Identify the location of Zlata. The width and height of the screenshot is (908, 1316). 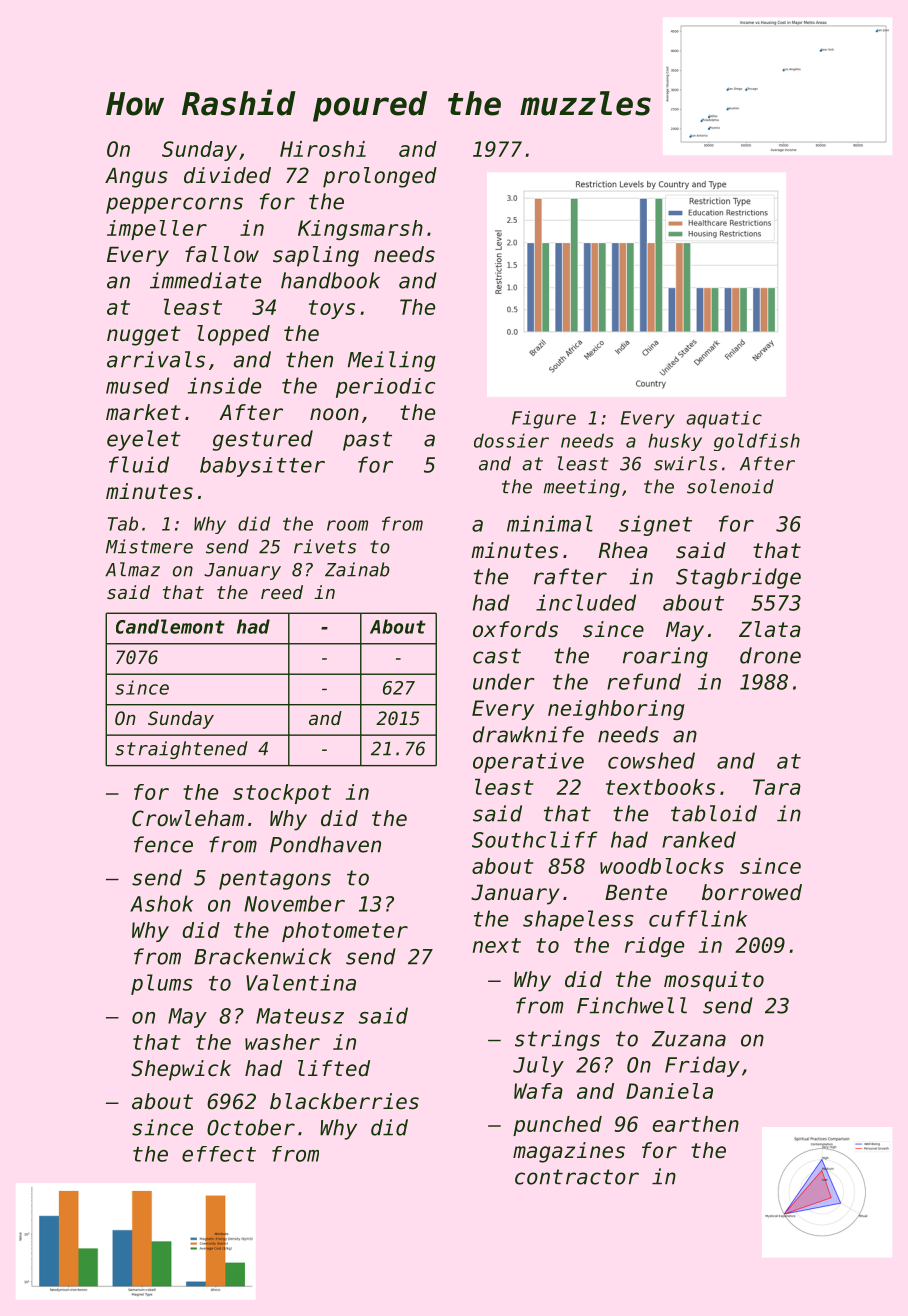
(770, 629).
